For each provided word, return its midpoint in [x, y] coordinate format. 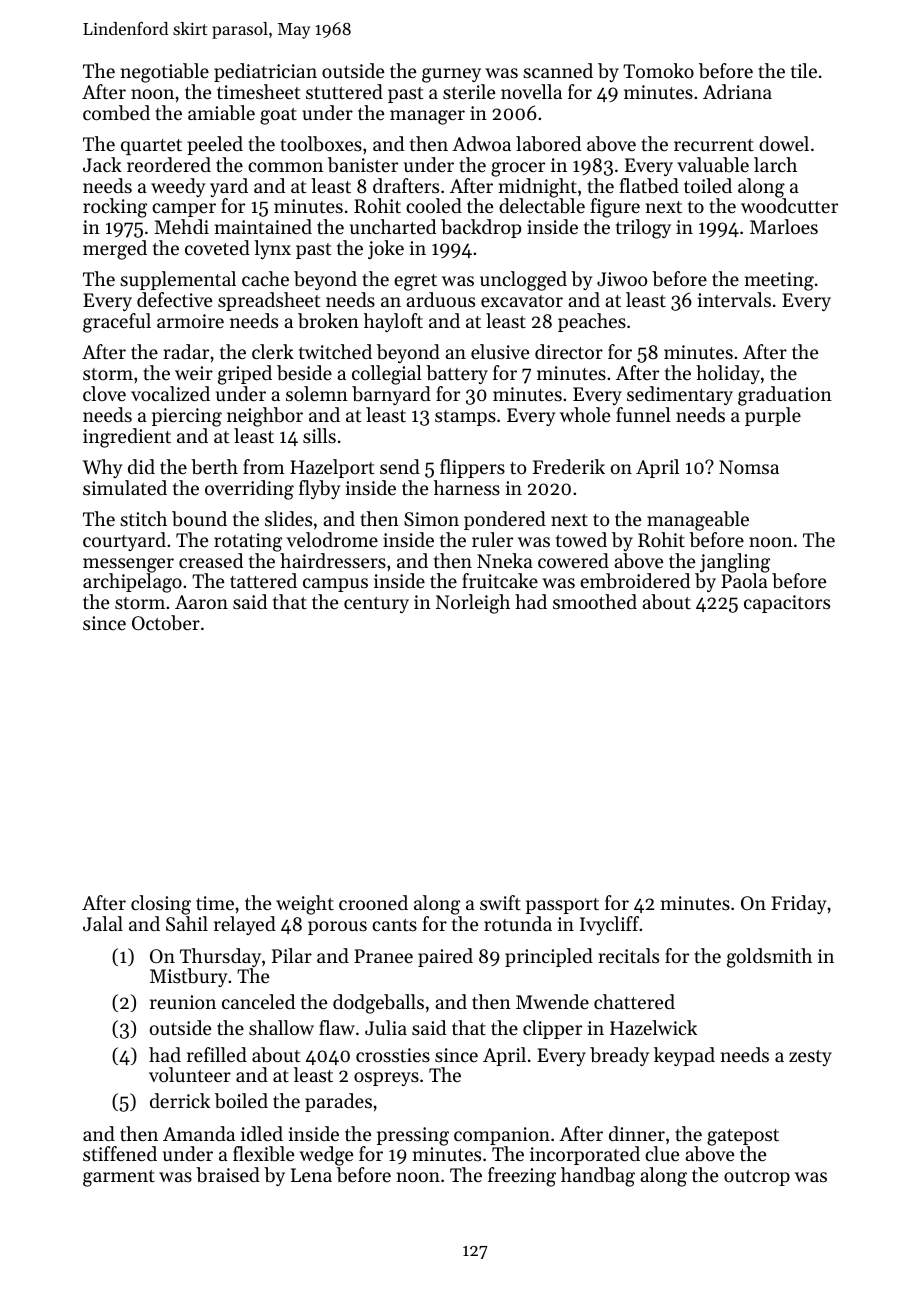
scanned [558, 70]
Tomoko [658, 70]
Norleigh [473, 604]
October [166, 622]
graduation [785, 396]
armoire [190, 321]
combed [116, 113]
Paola [744, 580]
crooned [373, 902]
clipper [552, 1029]
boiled [241, 1101]
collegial [387, 375]
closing [161, 905]
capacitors [787, 604]
